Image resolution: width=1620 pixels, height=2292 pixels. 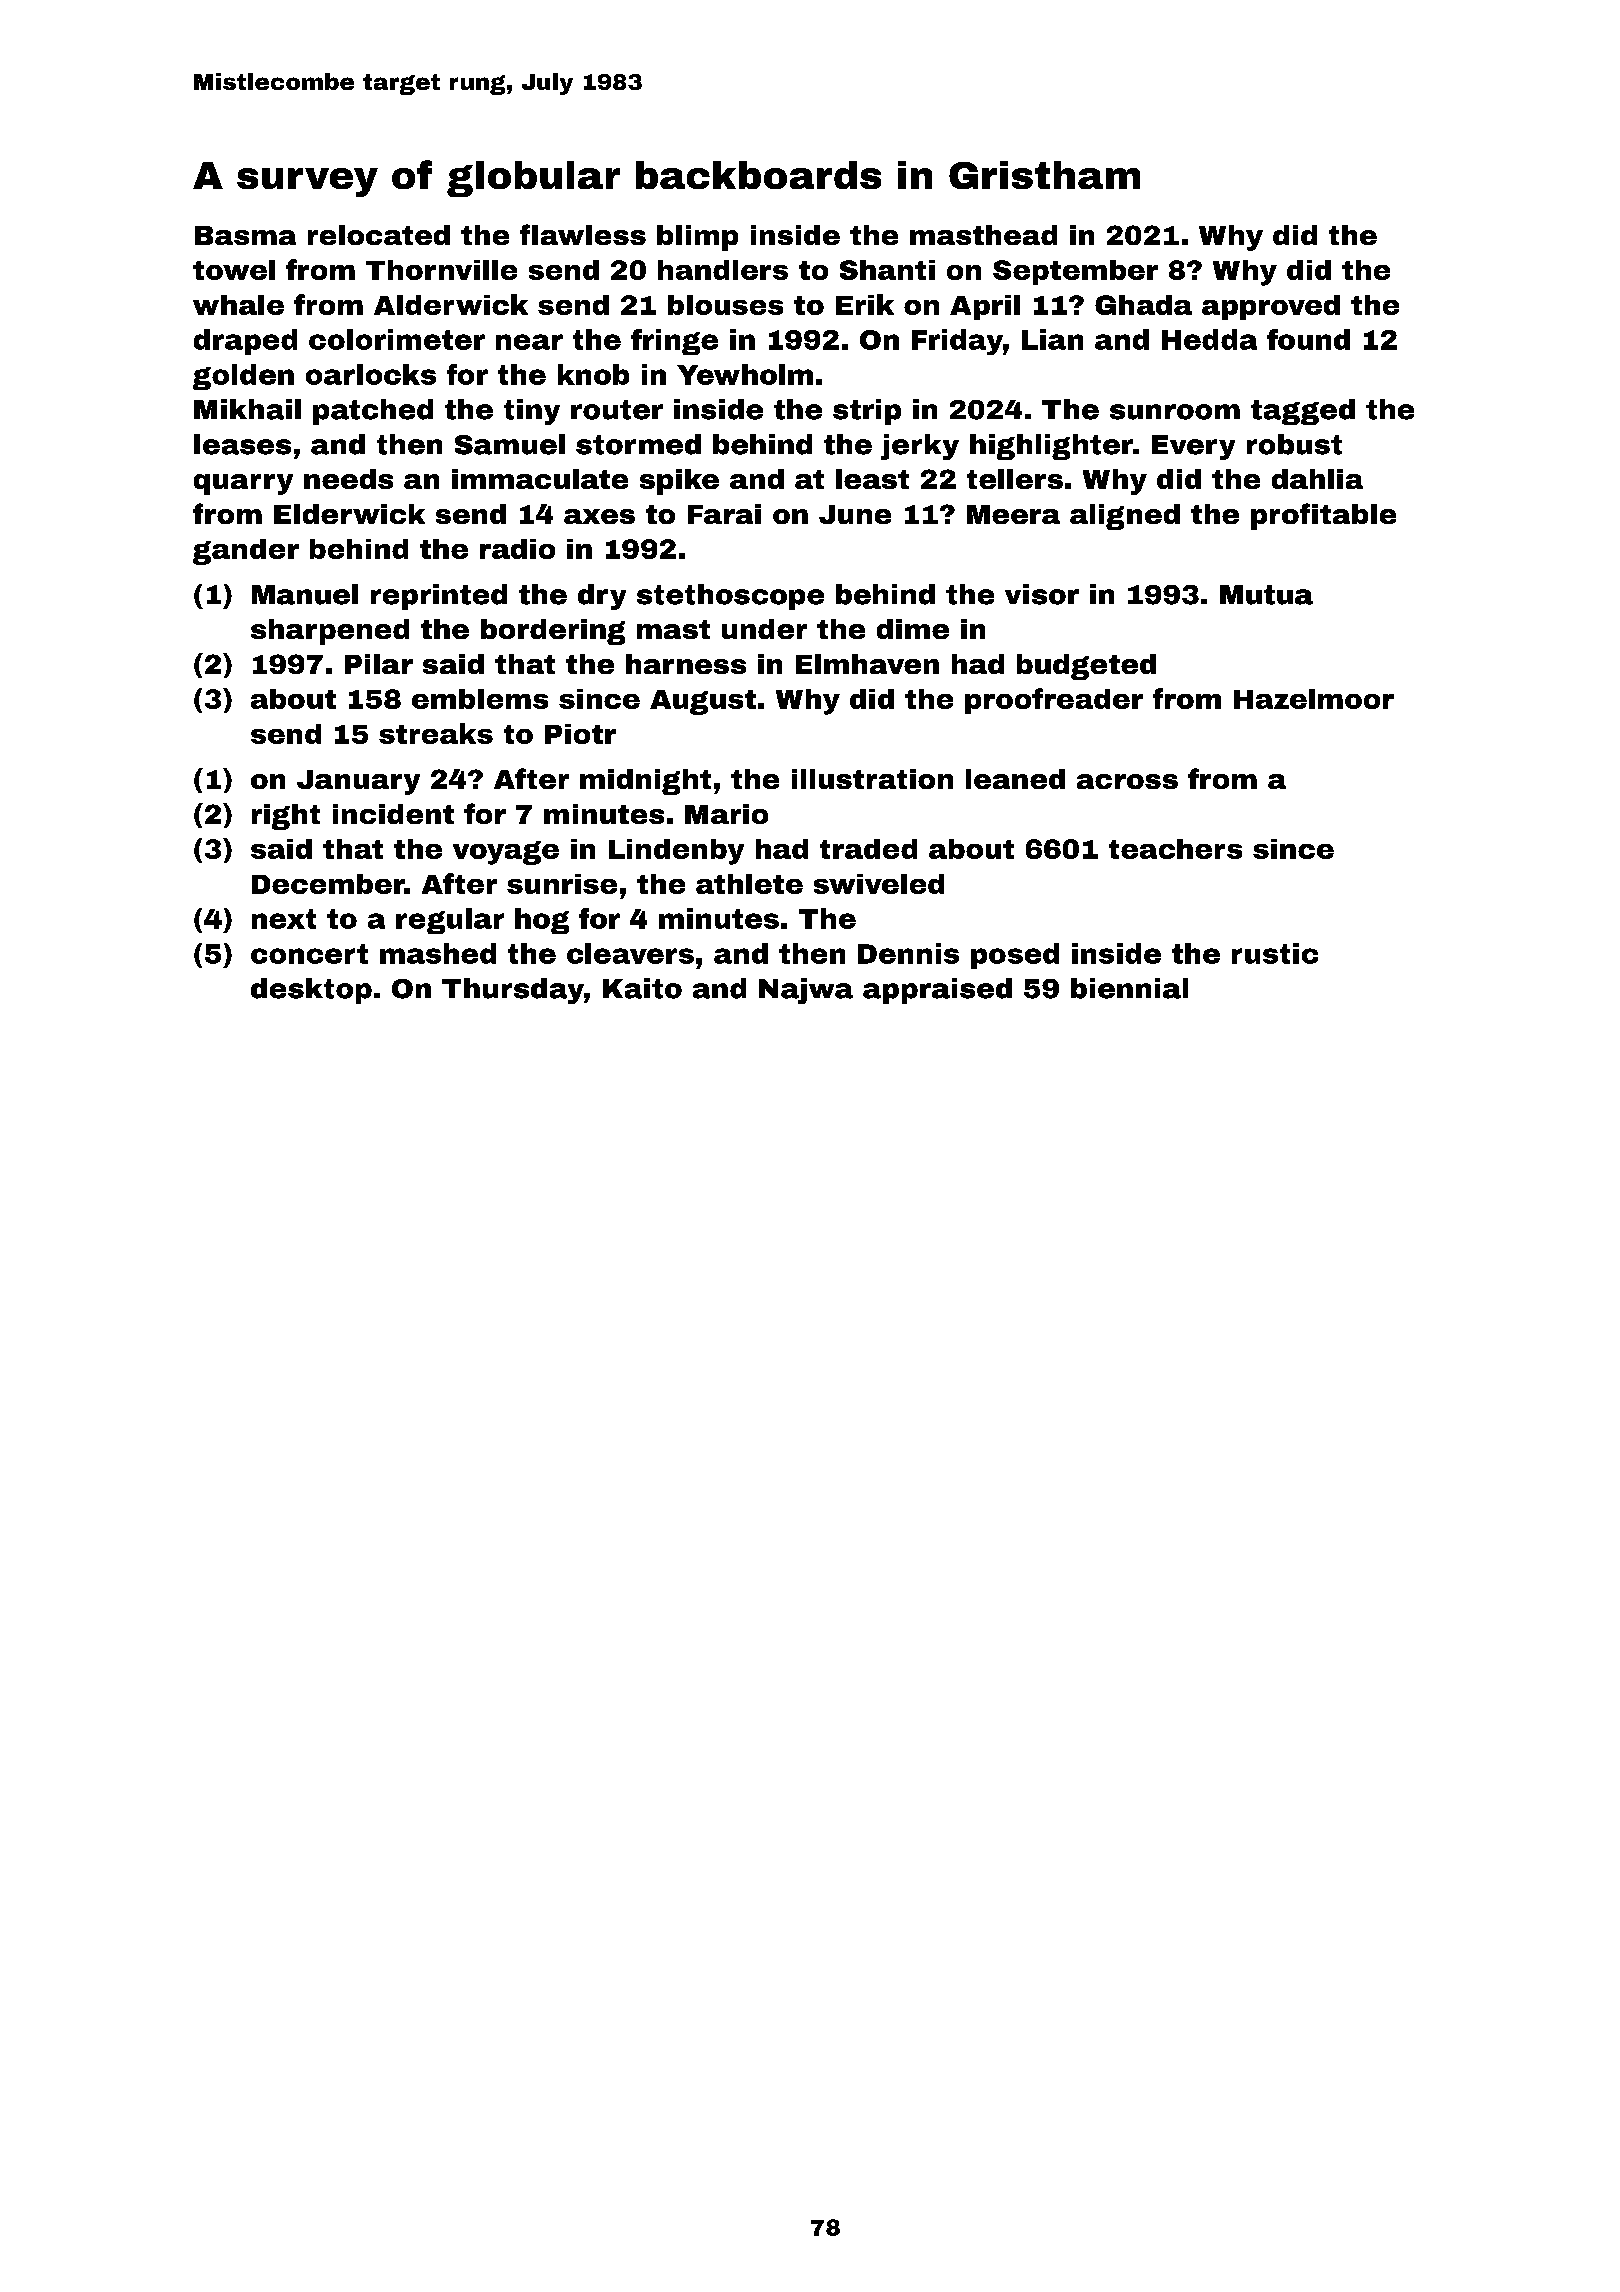 I want to click on towel, so click(x=234, y=270).
